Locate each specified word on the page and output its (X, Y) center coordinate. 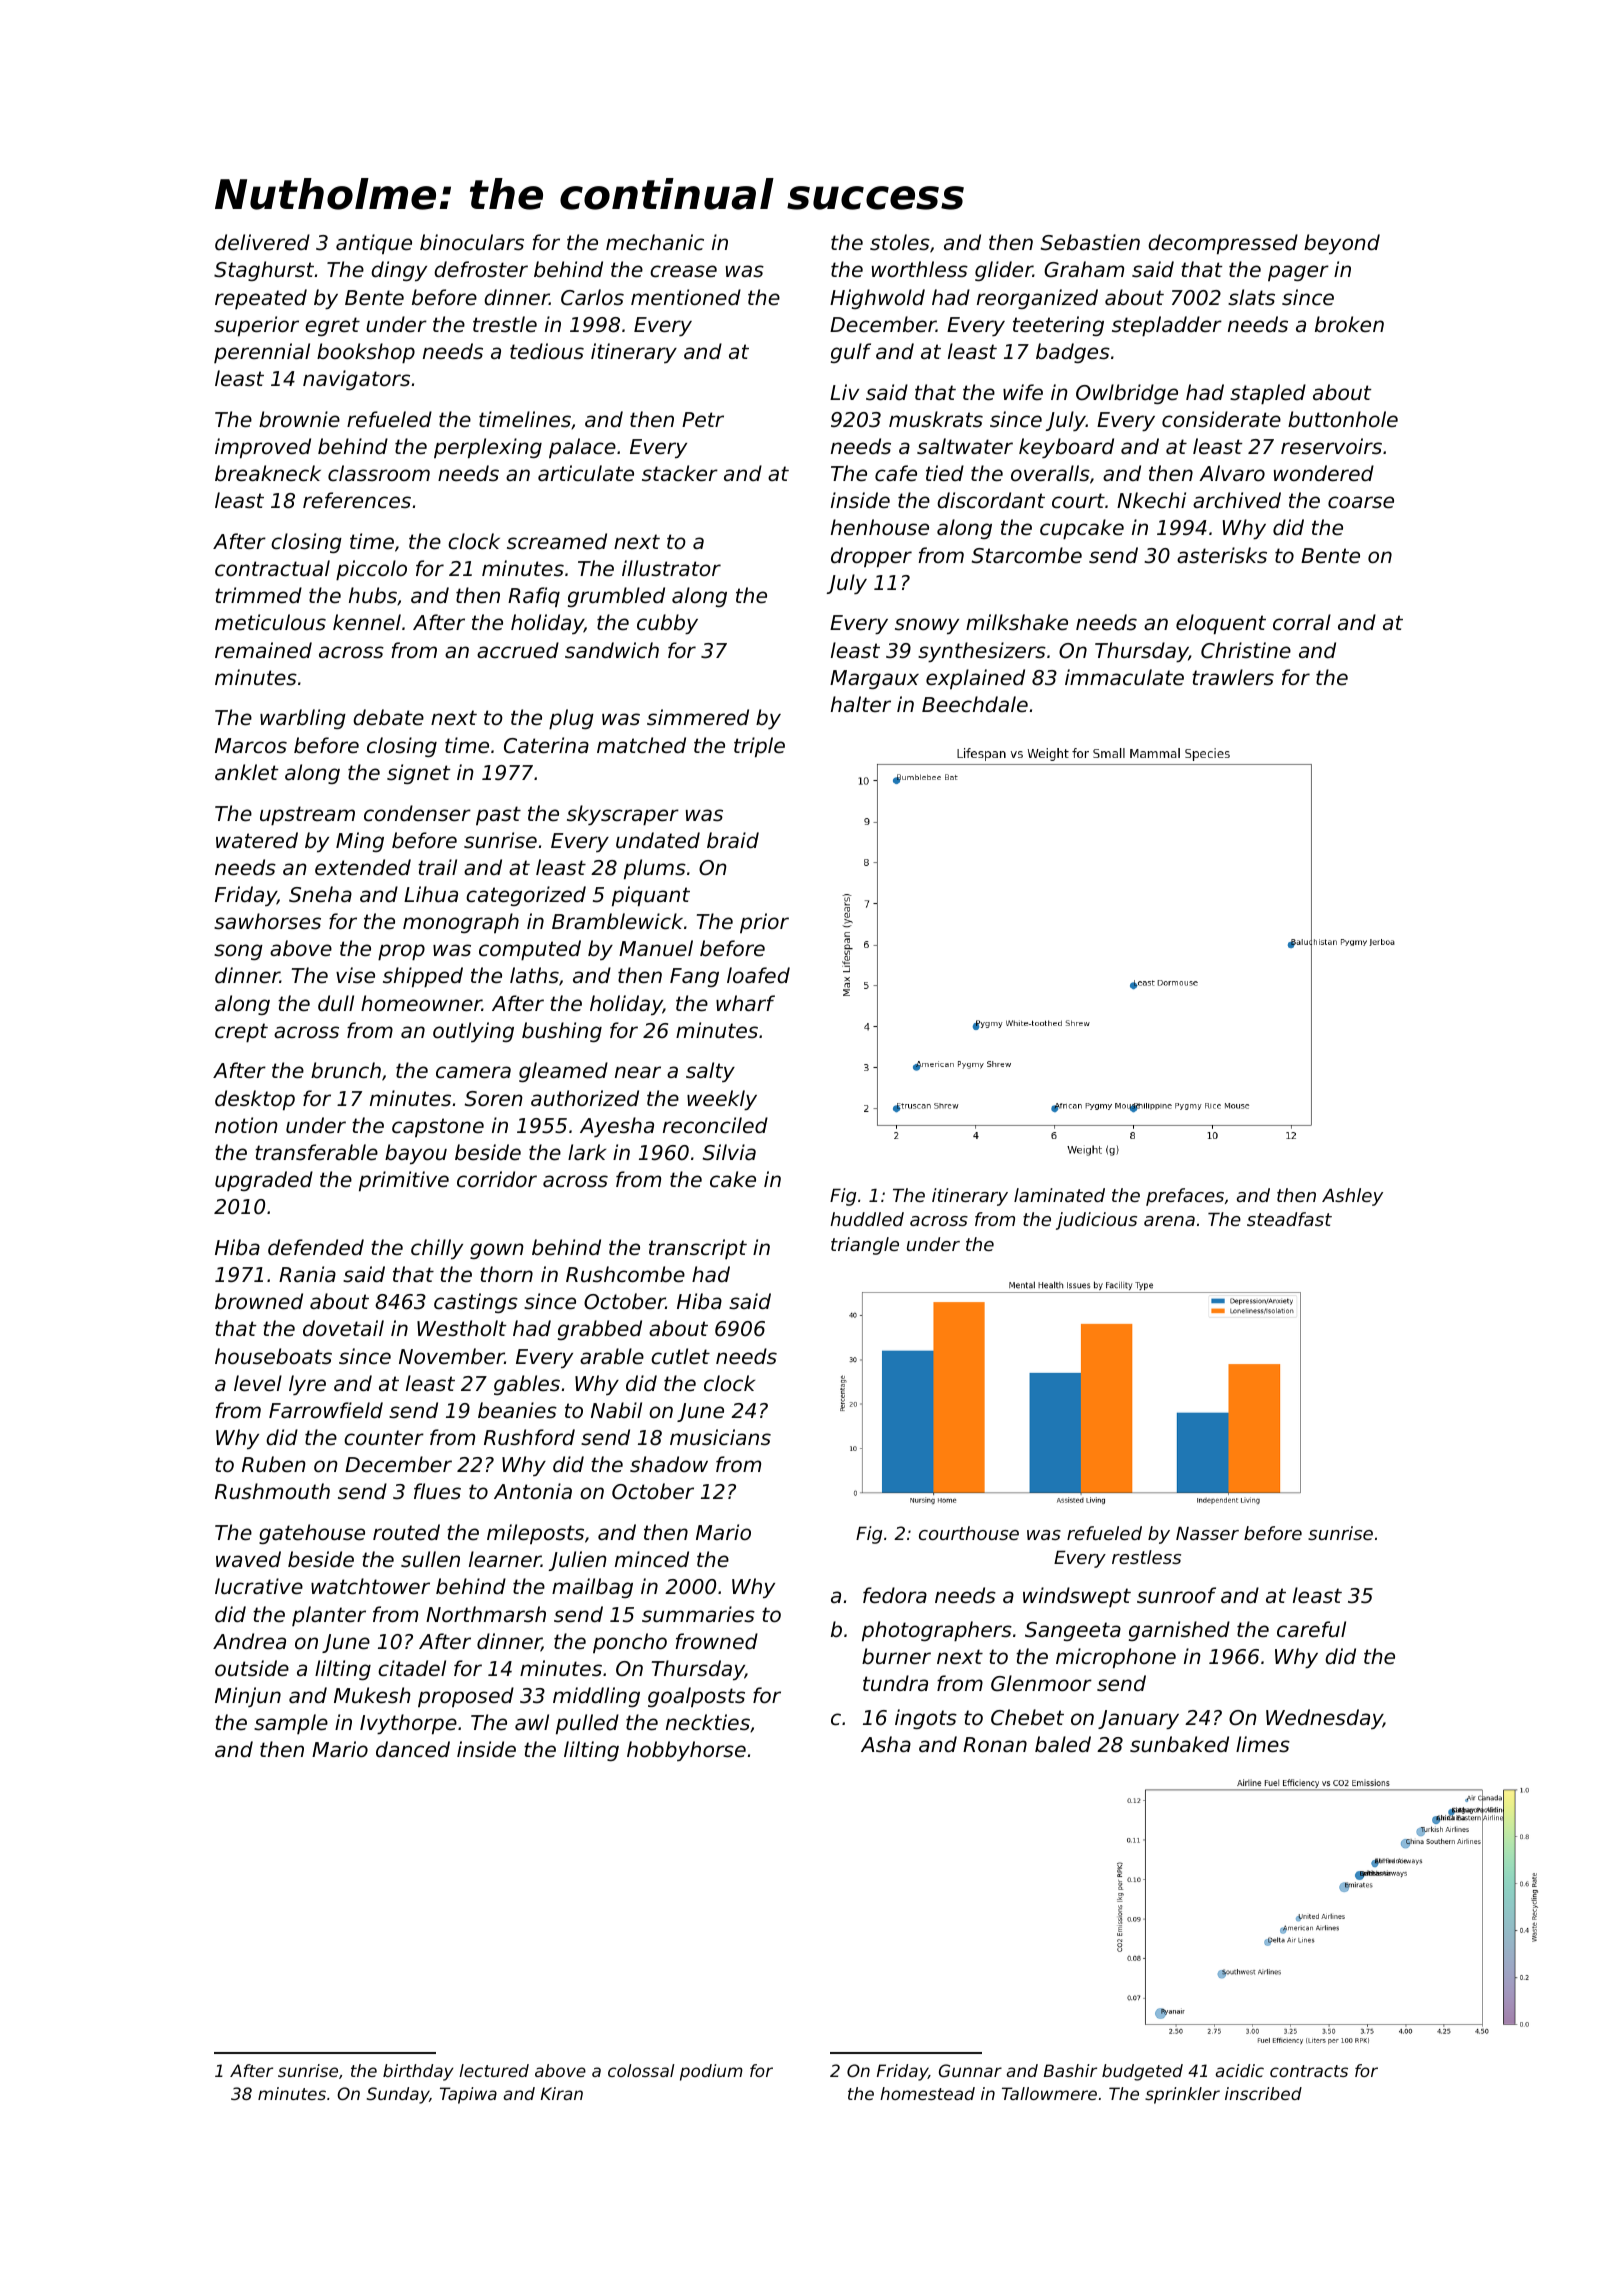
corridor (497, 1179)
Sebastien (1090, 242)
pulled (587, 1724)
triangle (865, 1246)
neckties (708, 1722)
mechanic (655, 242)
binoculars (472, 242)
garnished (1179, 1631)
